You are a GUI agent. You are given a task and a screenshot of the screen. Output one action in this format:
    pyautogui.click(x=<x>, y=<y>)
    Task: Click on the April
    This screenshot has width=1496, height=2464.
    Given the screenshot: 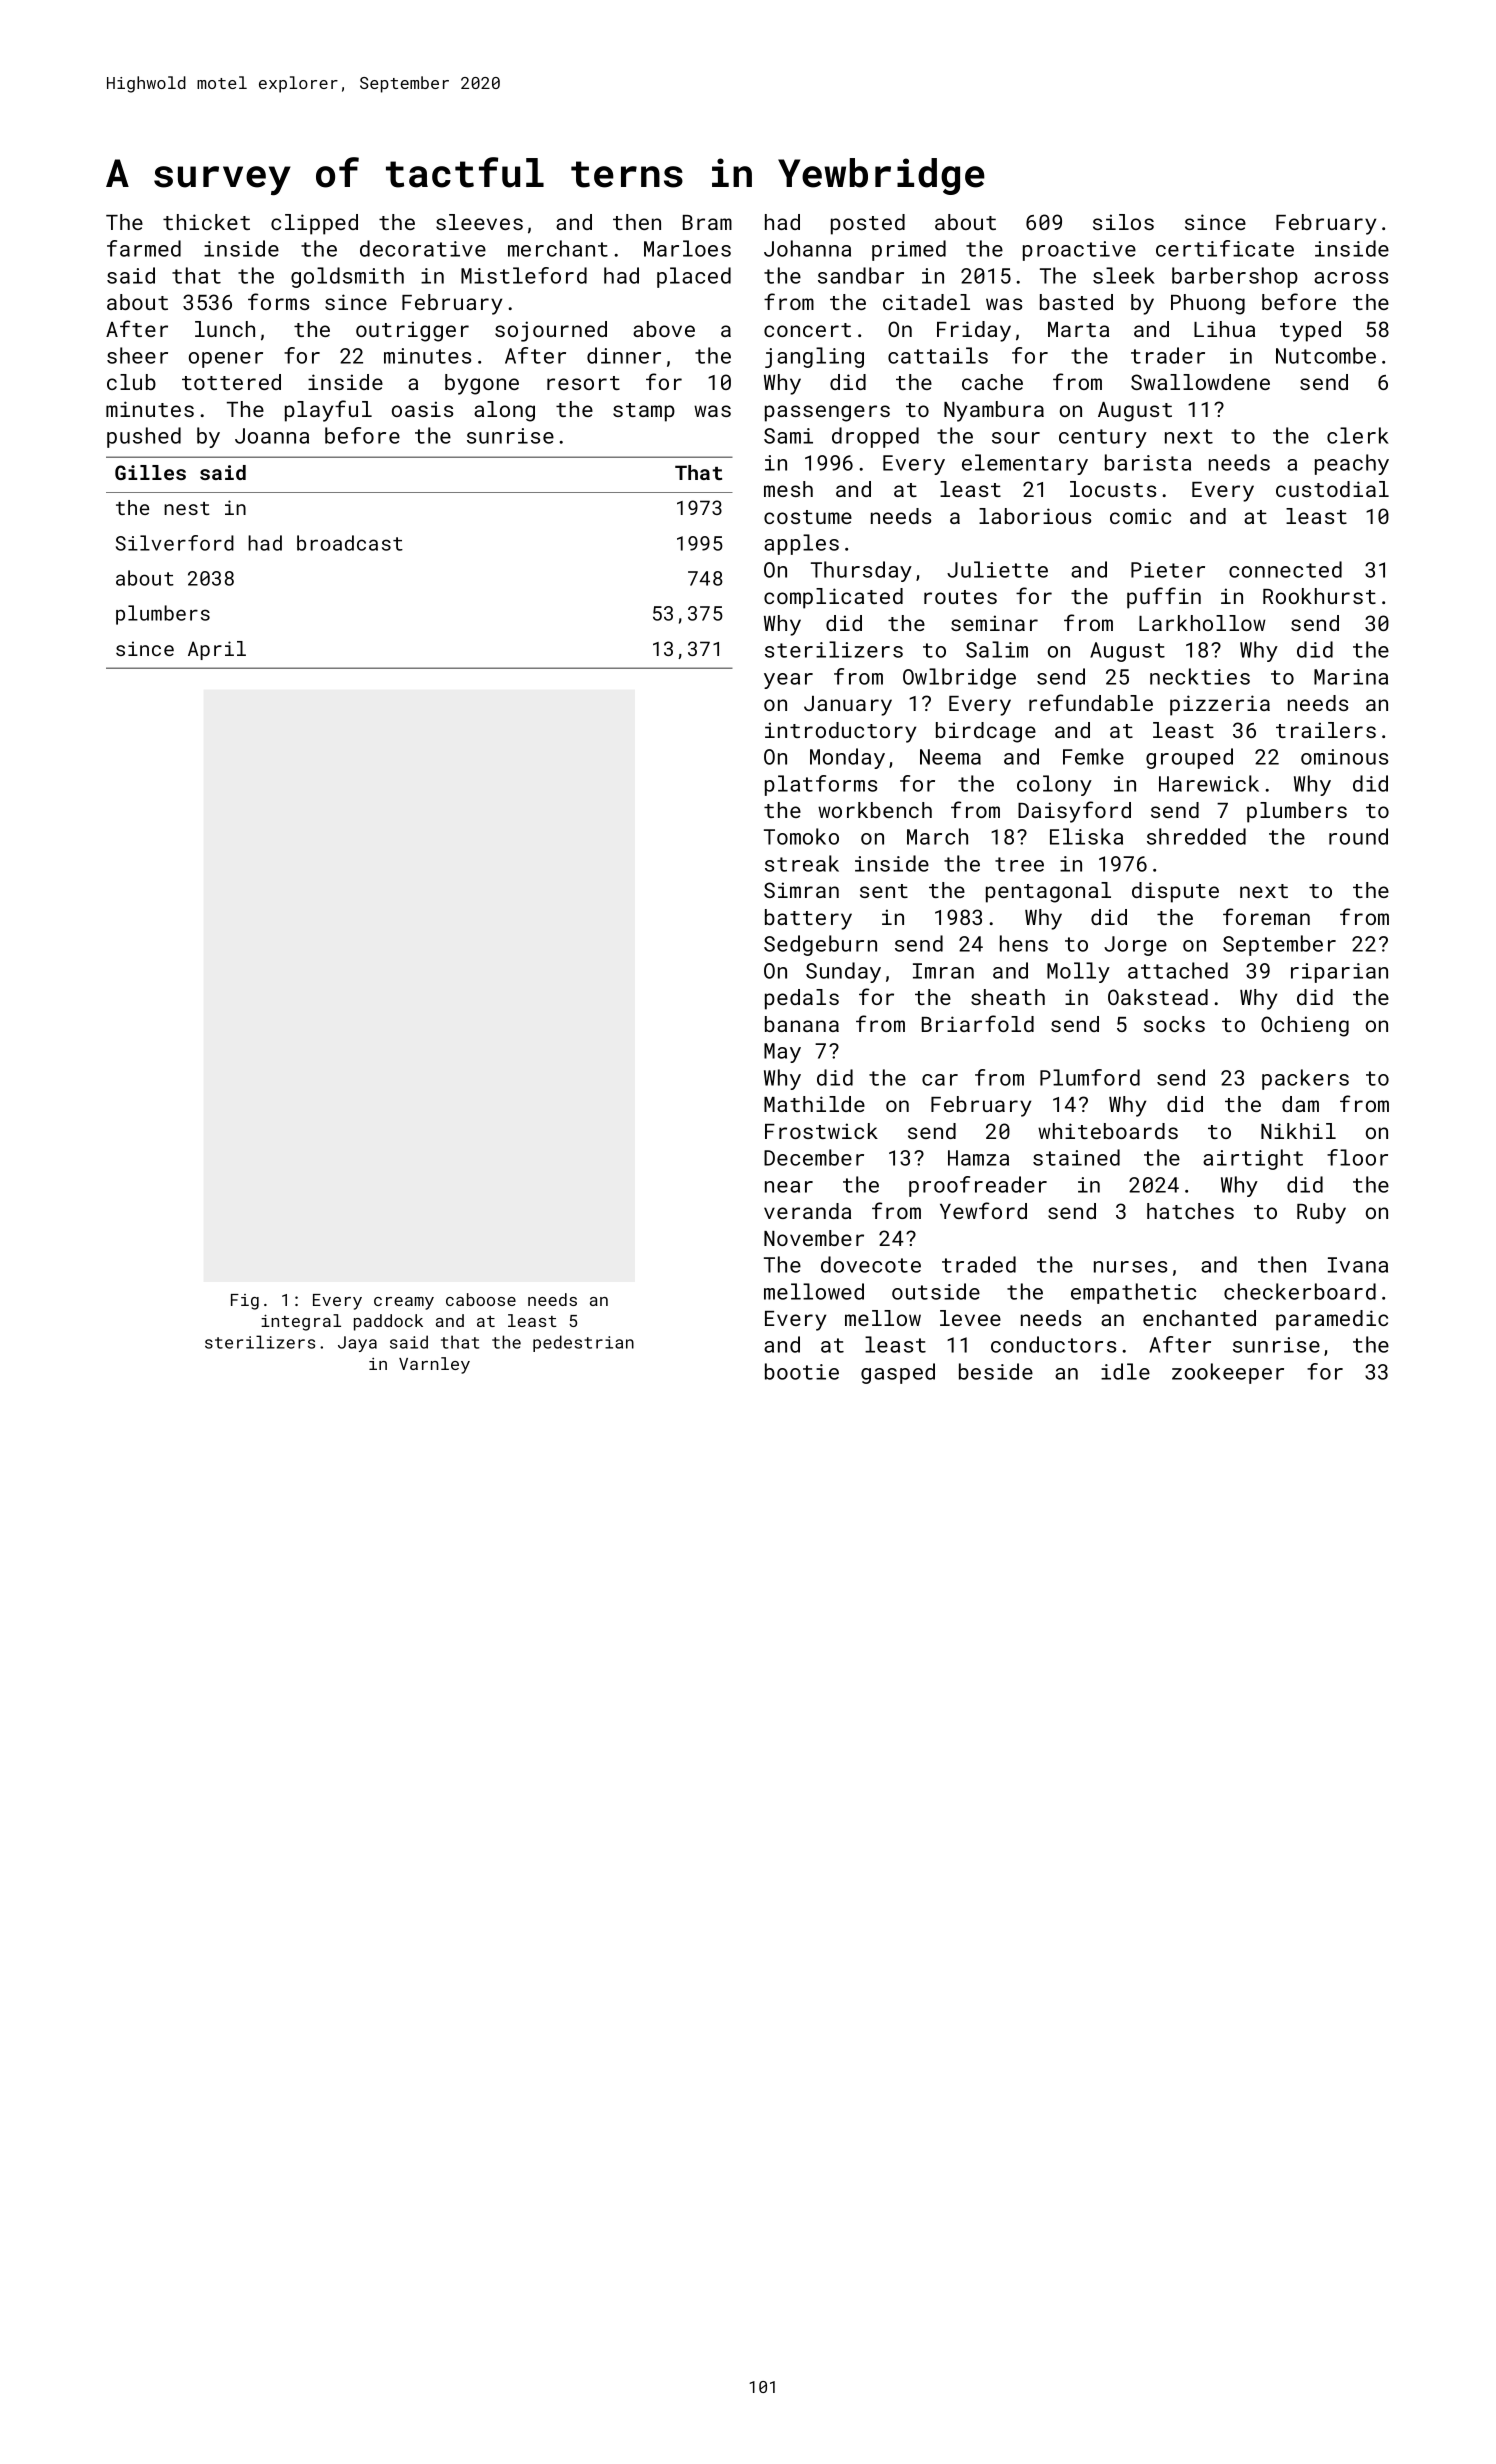 What is the action you would take?
    pyautogui.click(x=217, y=650)
